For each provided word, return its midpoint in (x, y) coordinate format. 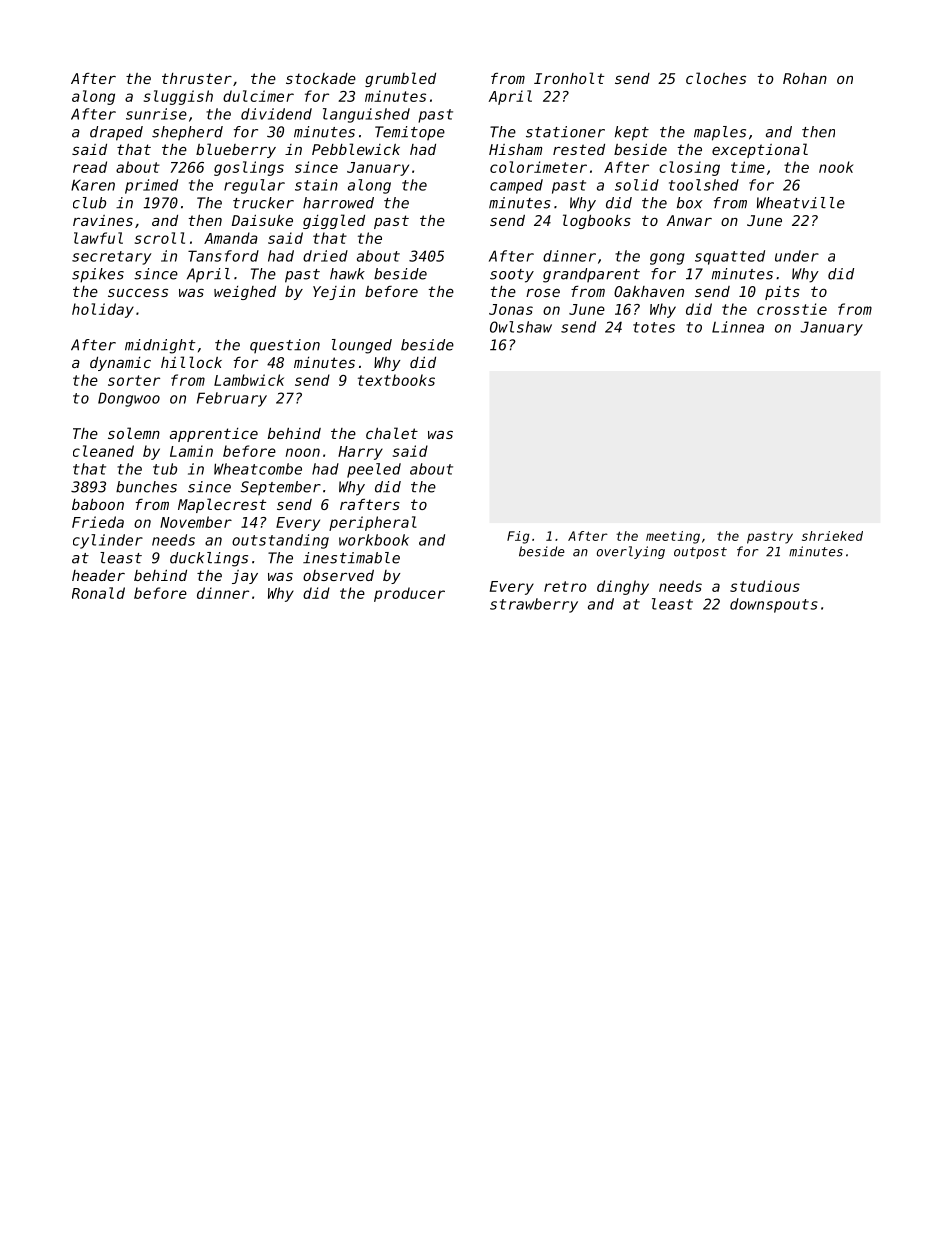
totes (654, 327)
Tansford (223, 256)
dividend (276, 114)
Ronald (98, 593)
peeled (374, 470)
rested (579, 149)
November (196, 522)
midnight (160, 346)
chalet (392, 433)
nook (836, 167)
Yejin (334, 293)
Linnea (738, 327)
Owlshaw (521, 327)
